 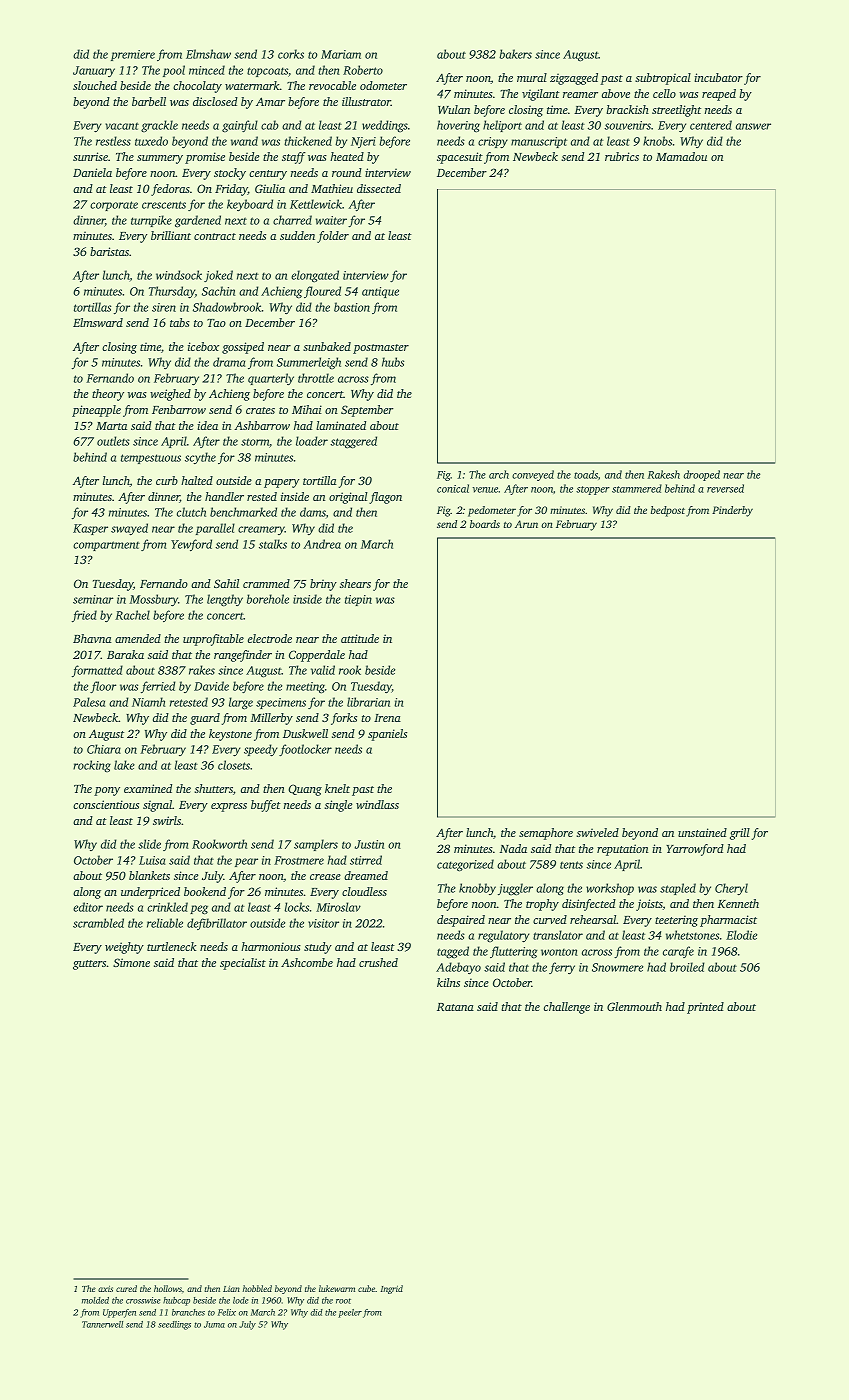 What do you see at coordinates (597, 832) in the screenshot?
I see `swiveled` at bounding box center [597, 832].
